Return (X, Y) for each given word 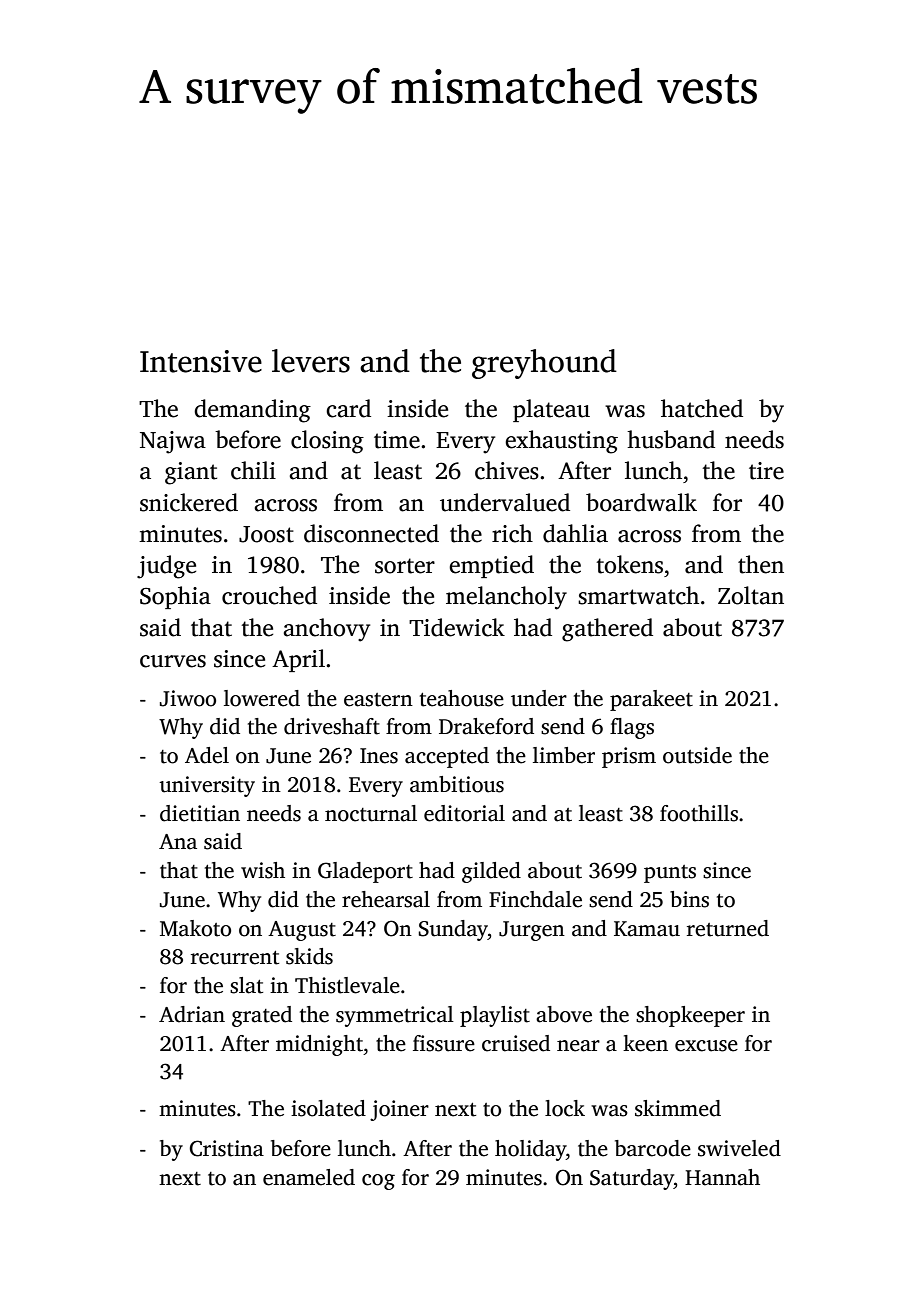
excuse (706, 1046)
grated (262, 1016)
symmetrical (395, 1016)
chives (507, 470)
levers (311, 361)
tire (766, 471)
